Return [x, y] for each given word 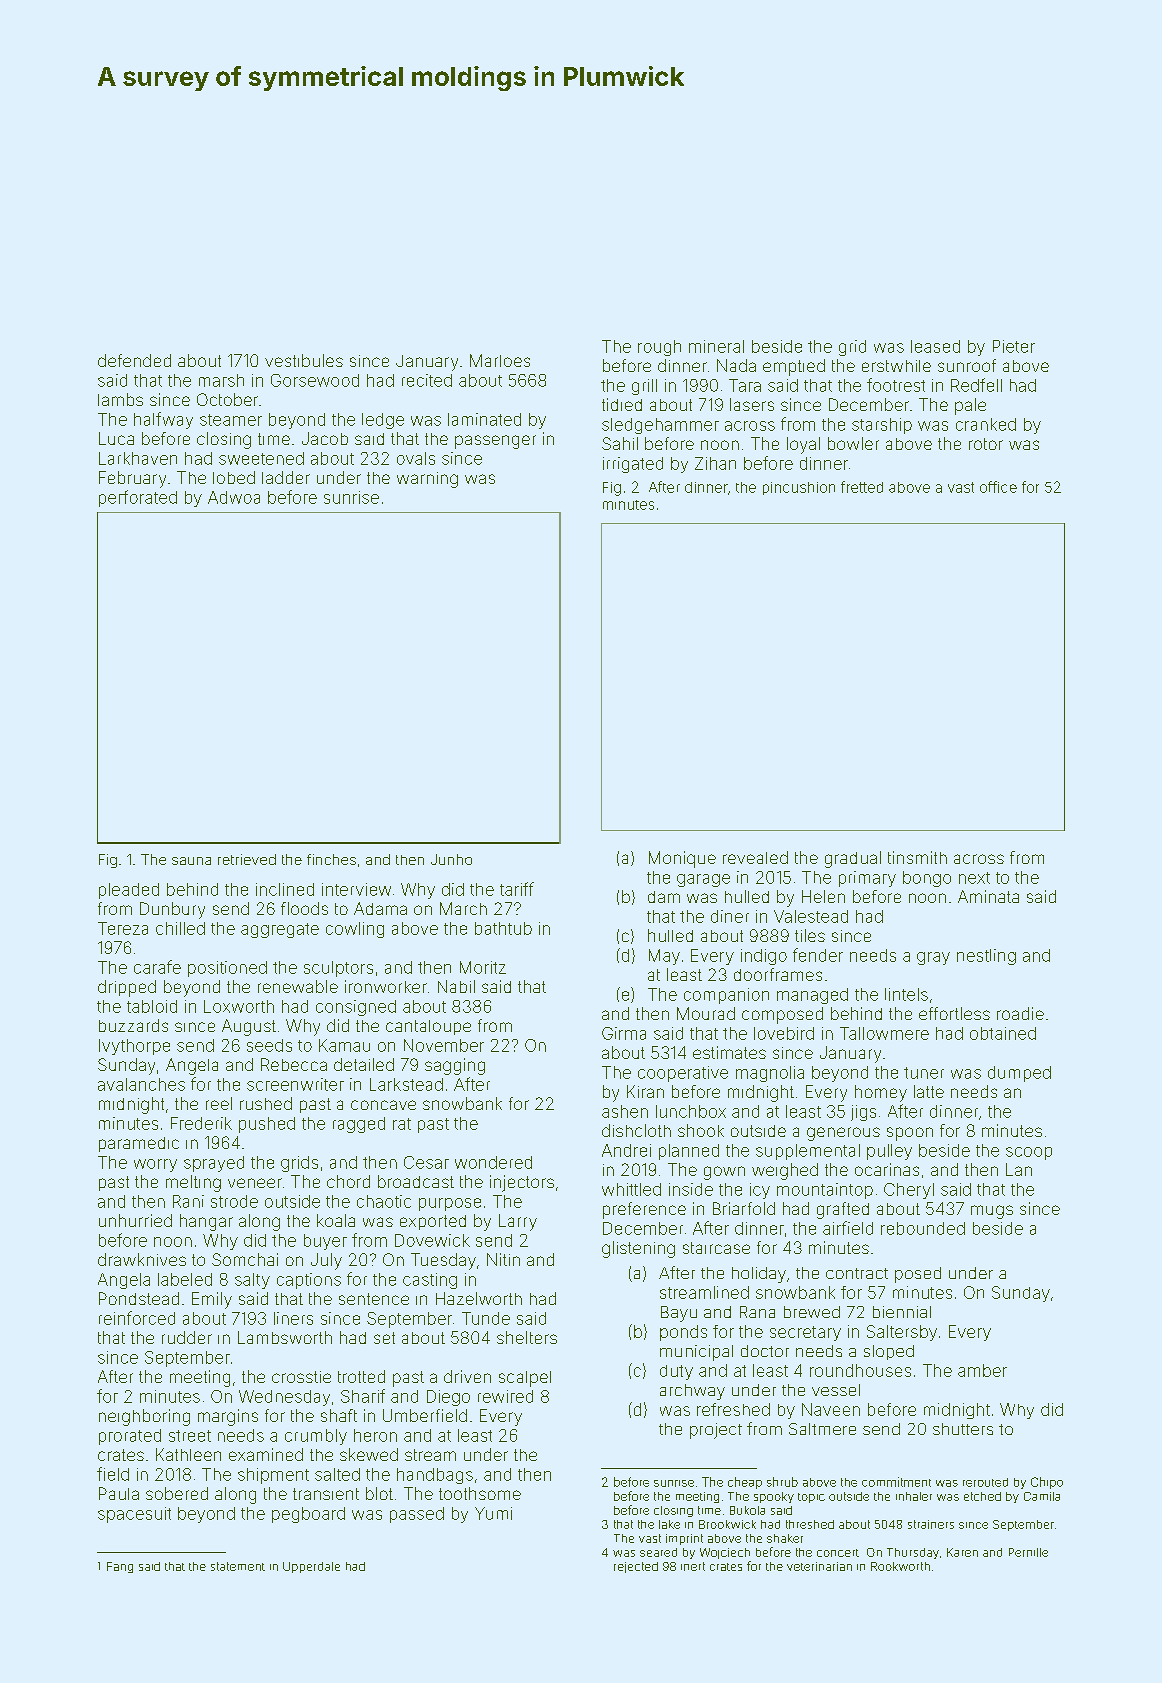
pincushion [799, 488]
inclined [285, 889]
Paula [119, 1493]
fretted [862, 487]
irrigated [633, 465]
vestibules [304, 360]
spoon [910, 1134]
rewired [505, 1396]
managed [812, 996]
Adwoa [234, 497]
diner [730, 916]
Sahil [620, 443]
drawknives [142, 1259]
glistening [638, 1249]
